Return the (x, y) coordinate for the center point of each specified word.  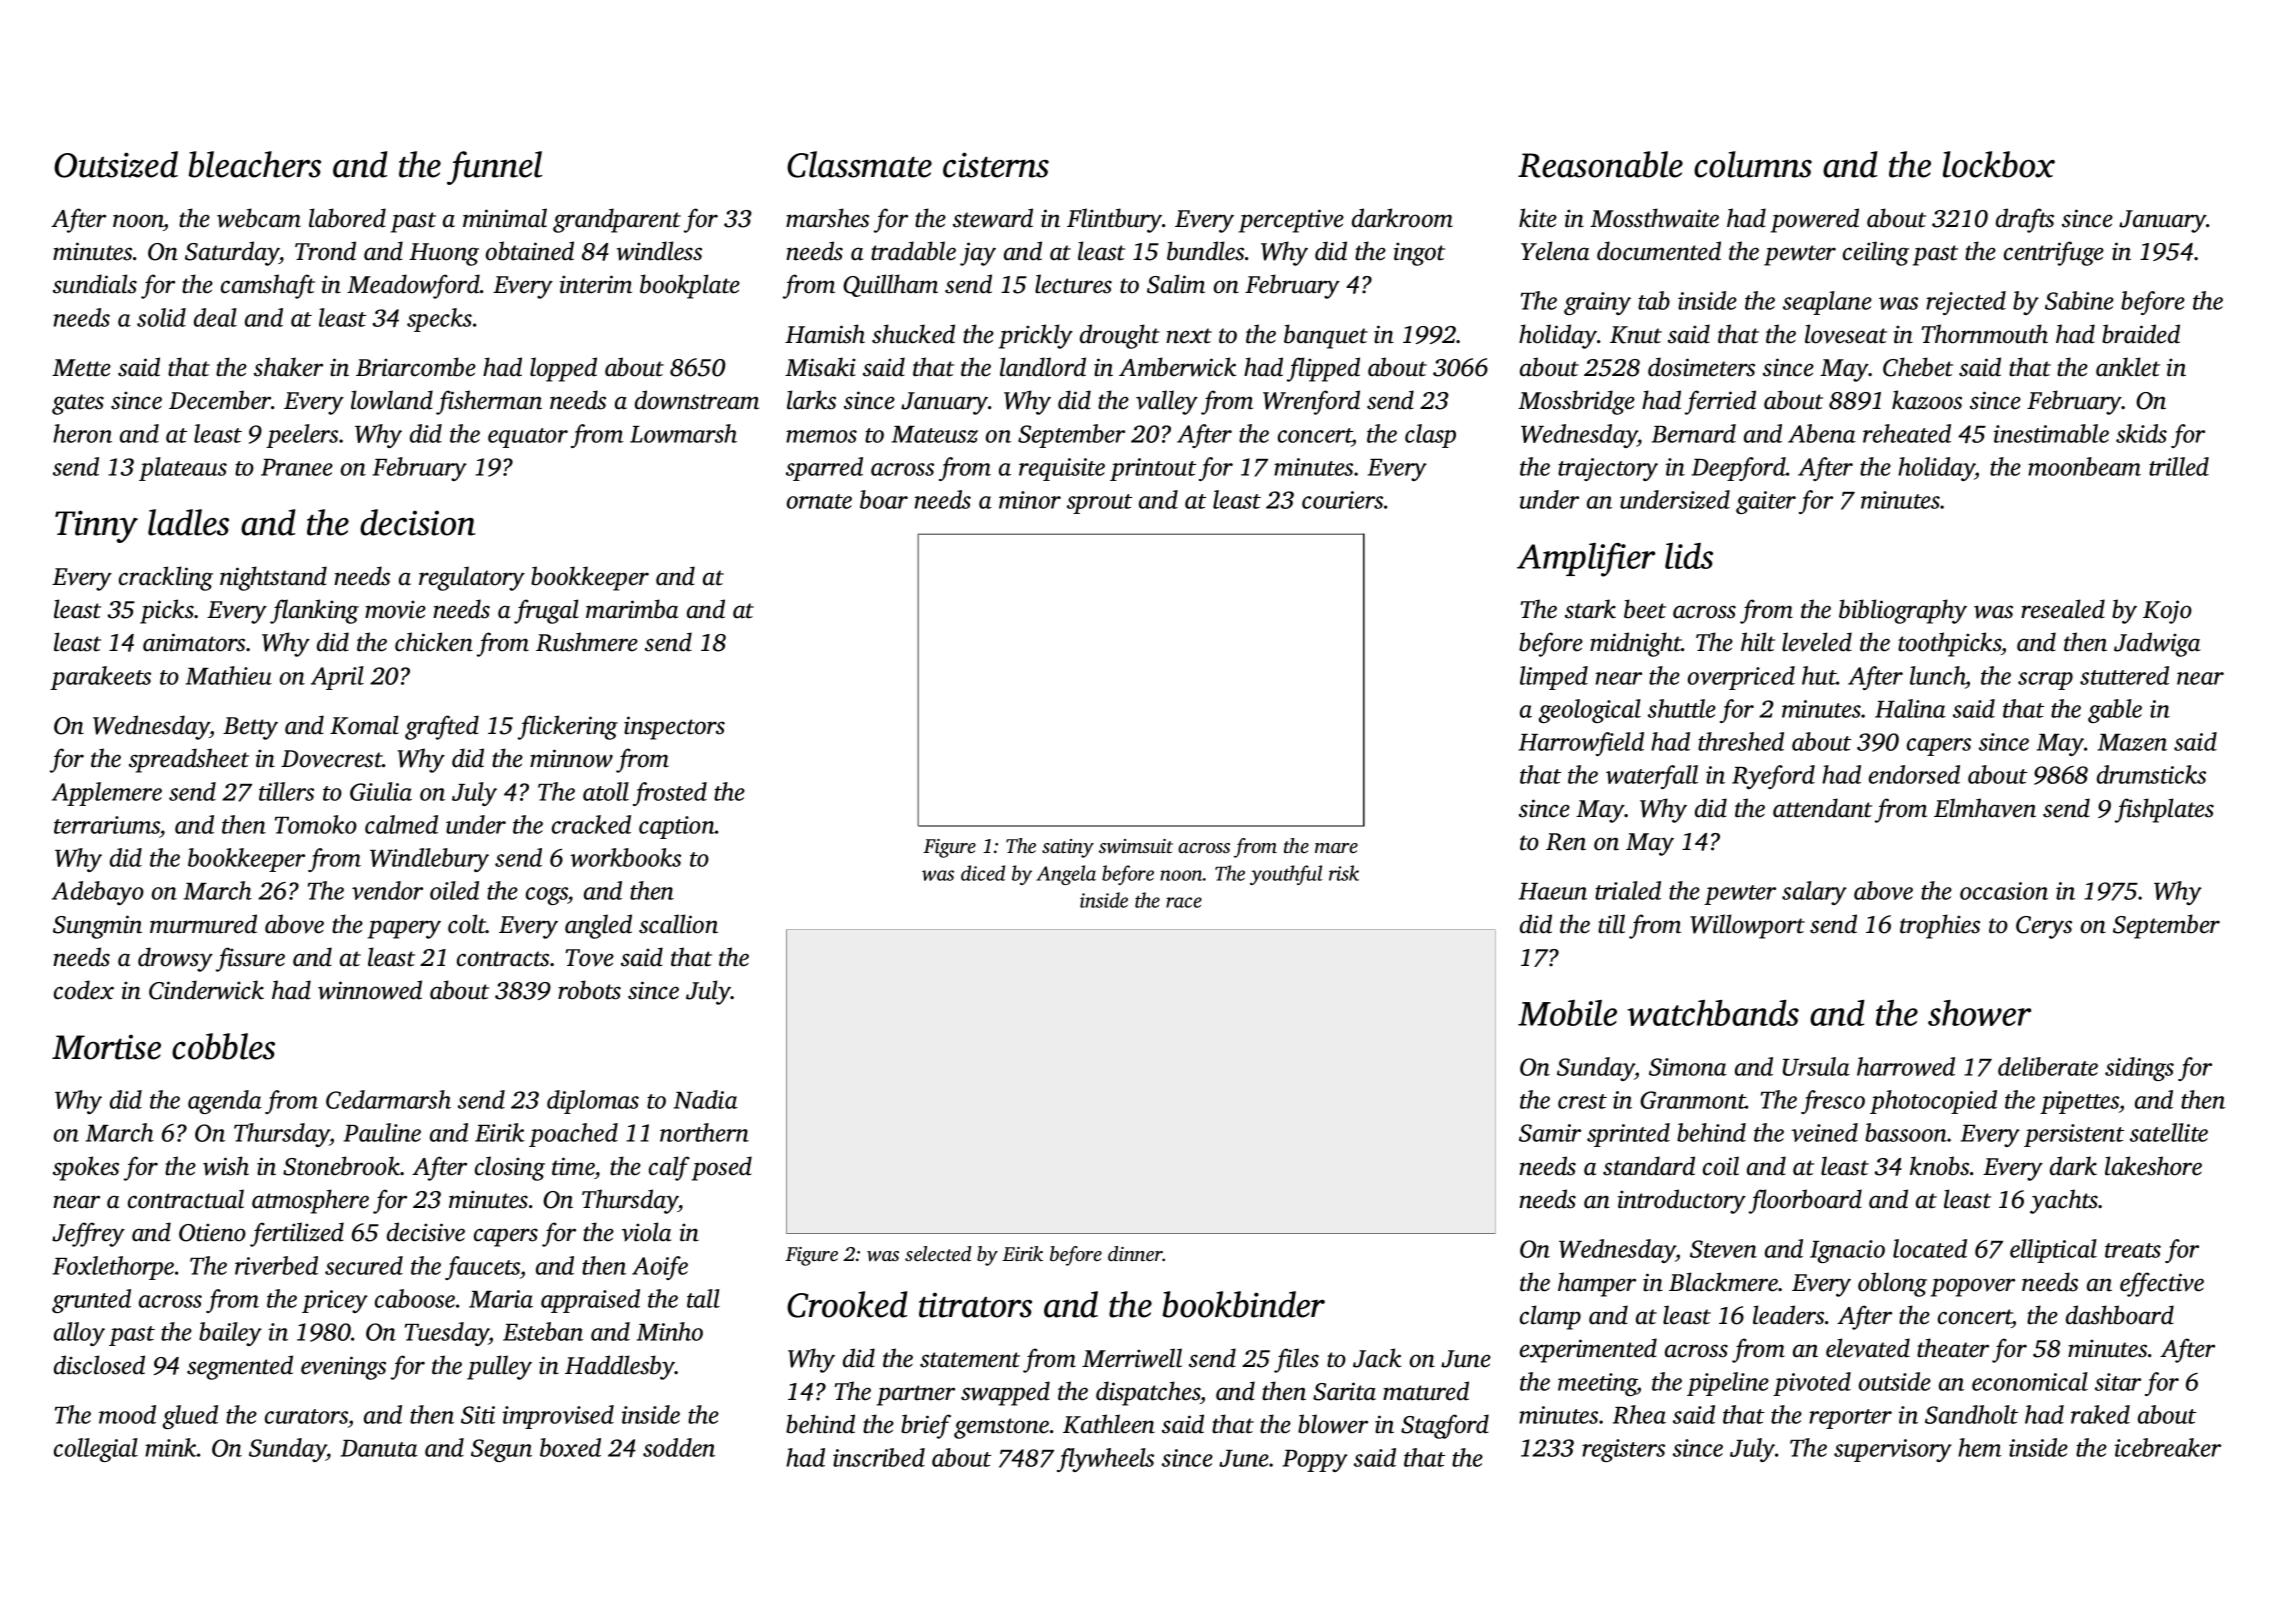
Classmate (859, 164)
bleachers (254, 164)
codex (84, 990)
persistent (2074, 1135)
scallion (678, 924)
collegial (96, 1450)
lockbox (1999, 164)
